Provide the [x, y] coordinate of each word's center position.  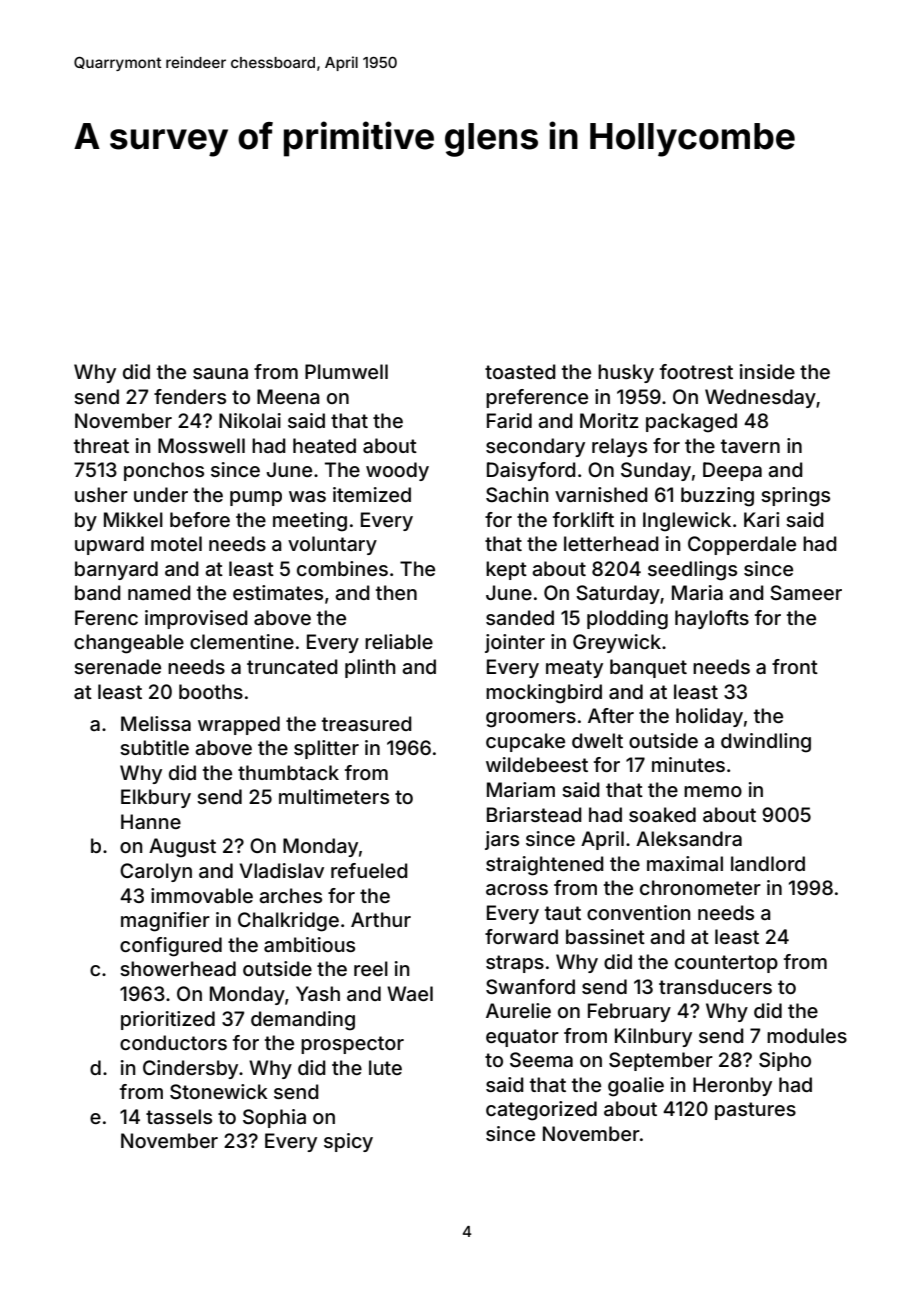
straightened [545, 866]
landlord [768, 863]
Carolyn [156, 872]
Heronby [732, 1086]
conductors [173, 1042]
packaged [691, 423]
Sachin [517, 494]
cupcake [525, 742]
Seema [541, 1060]
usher [101, 494]
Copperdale [742, 545]
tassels [179, 1116]
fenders [190, 396]
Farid [509, 420]
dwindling [766, 743]
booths [211, 691]
